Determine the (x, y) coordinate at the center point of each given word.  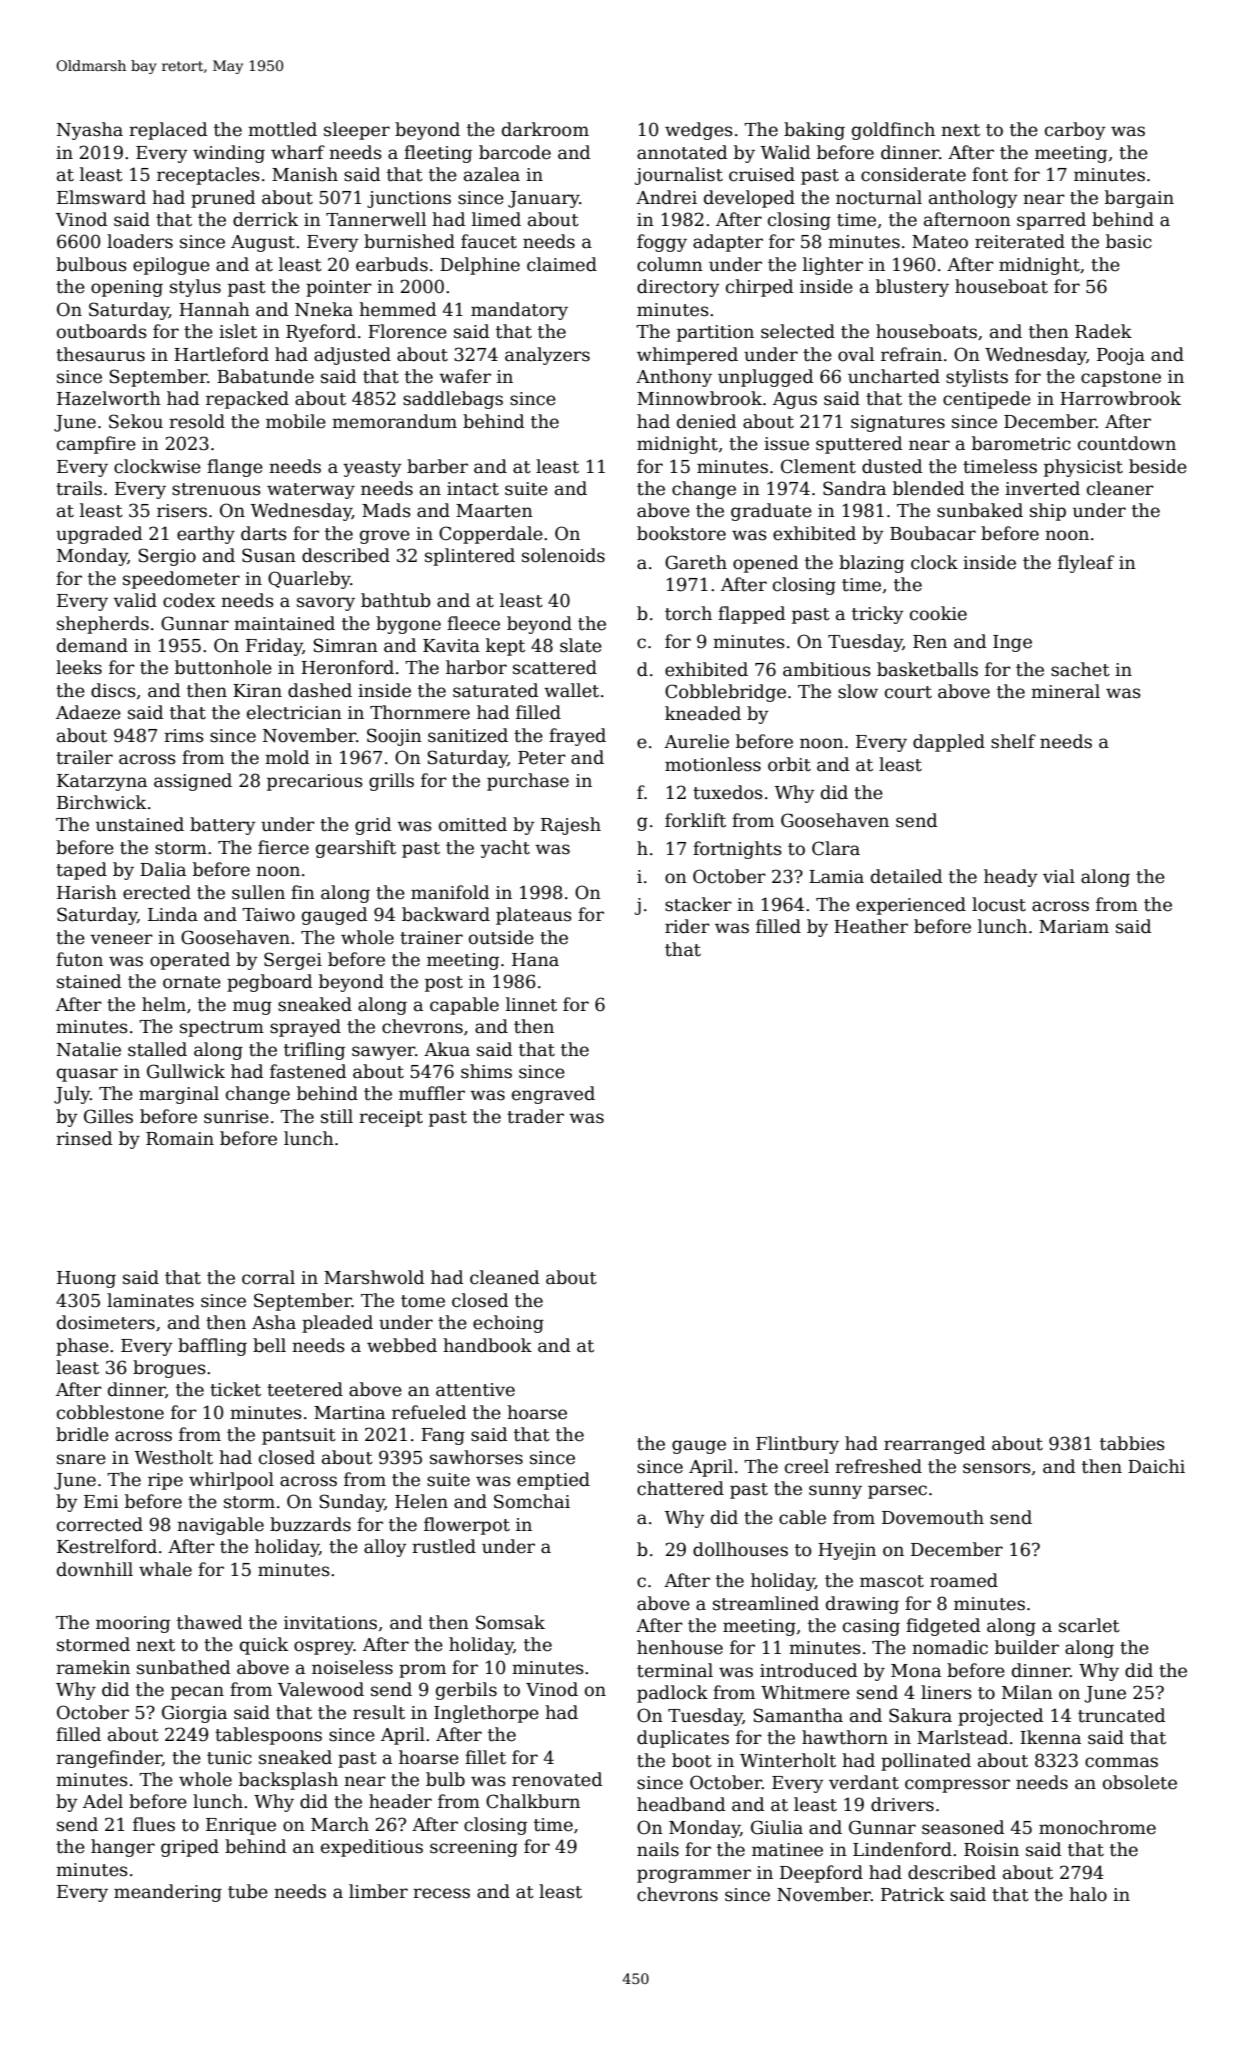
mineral (1065, 691)
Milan (1027, 1692)
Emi (101, 1501)
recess (441, 1893)
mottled (282, 129)
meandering (168, 1893)
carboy (1075, 131)
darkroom (545, 129)
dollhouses (740, 1549)
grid (373, 826)
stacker (698, 904)
